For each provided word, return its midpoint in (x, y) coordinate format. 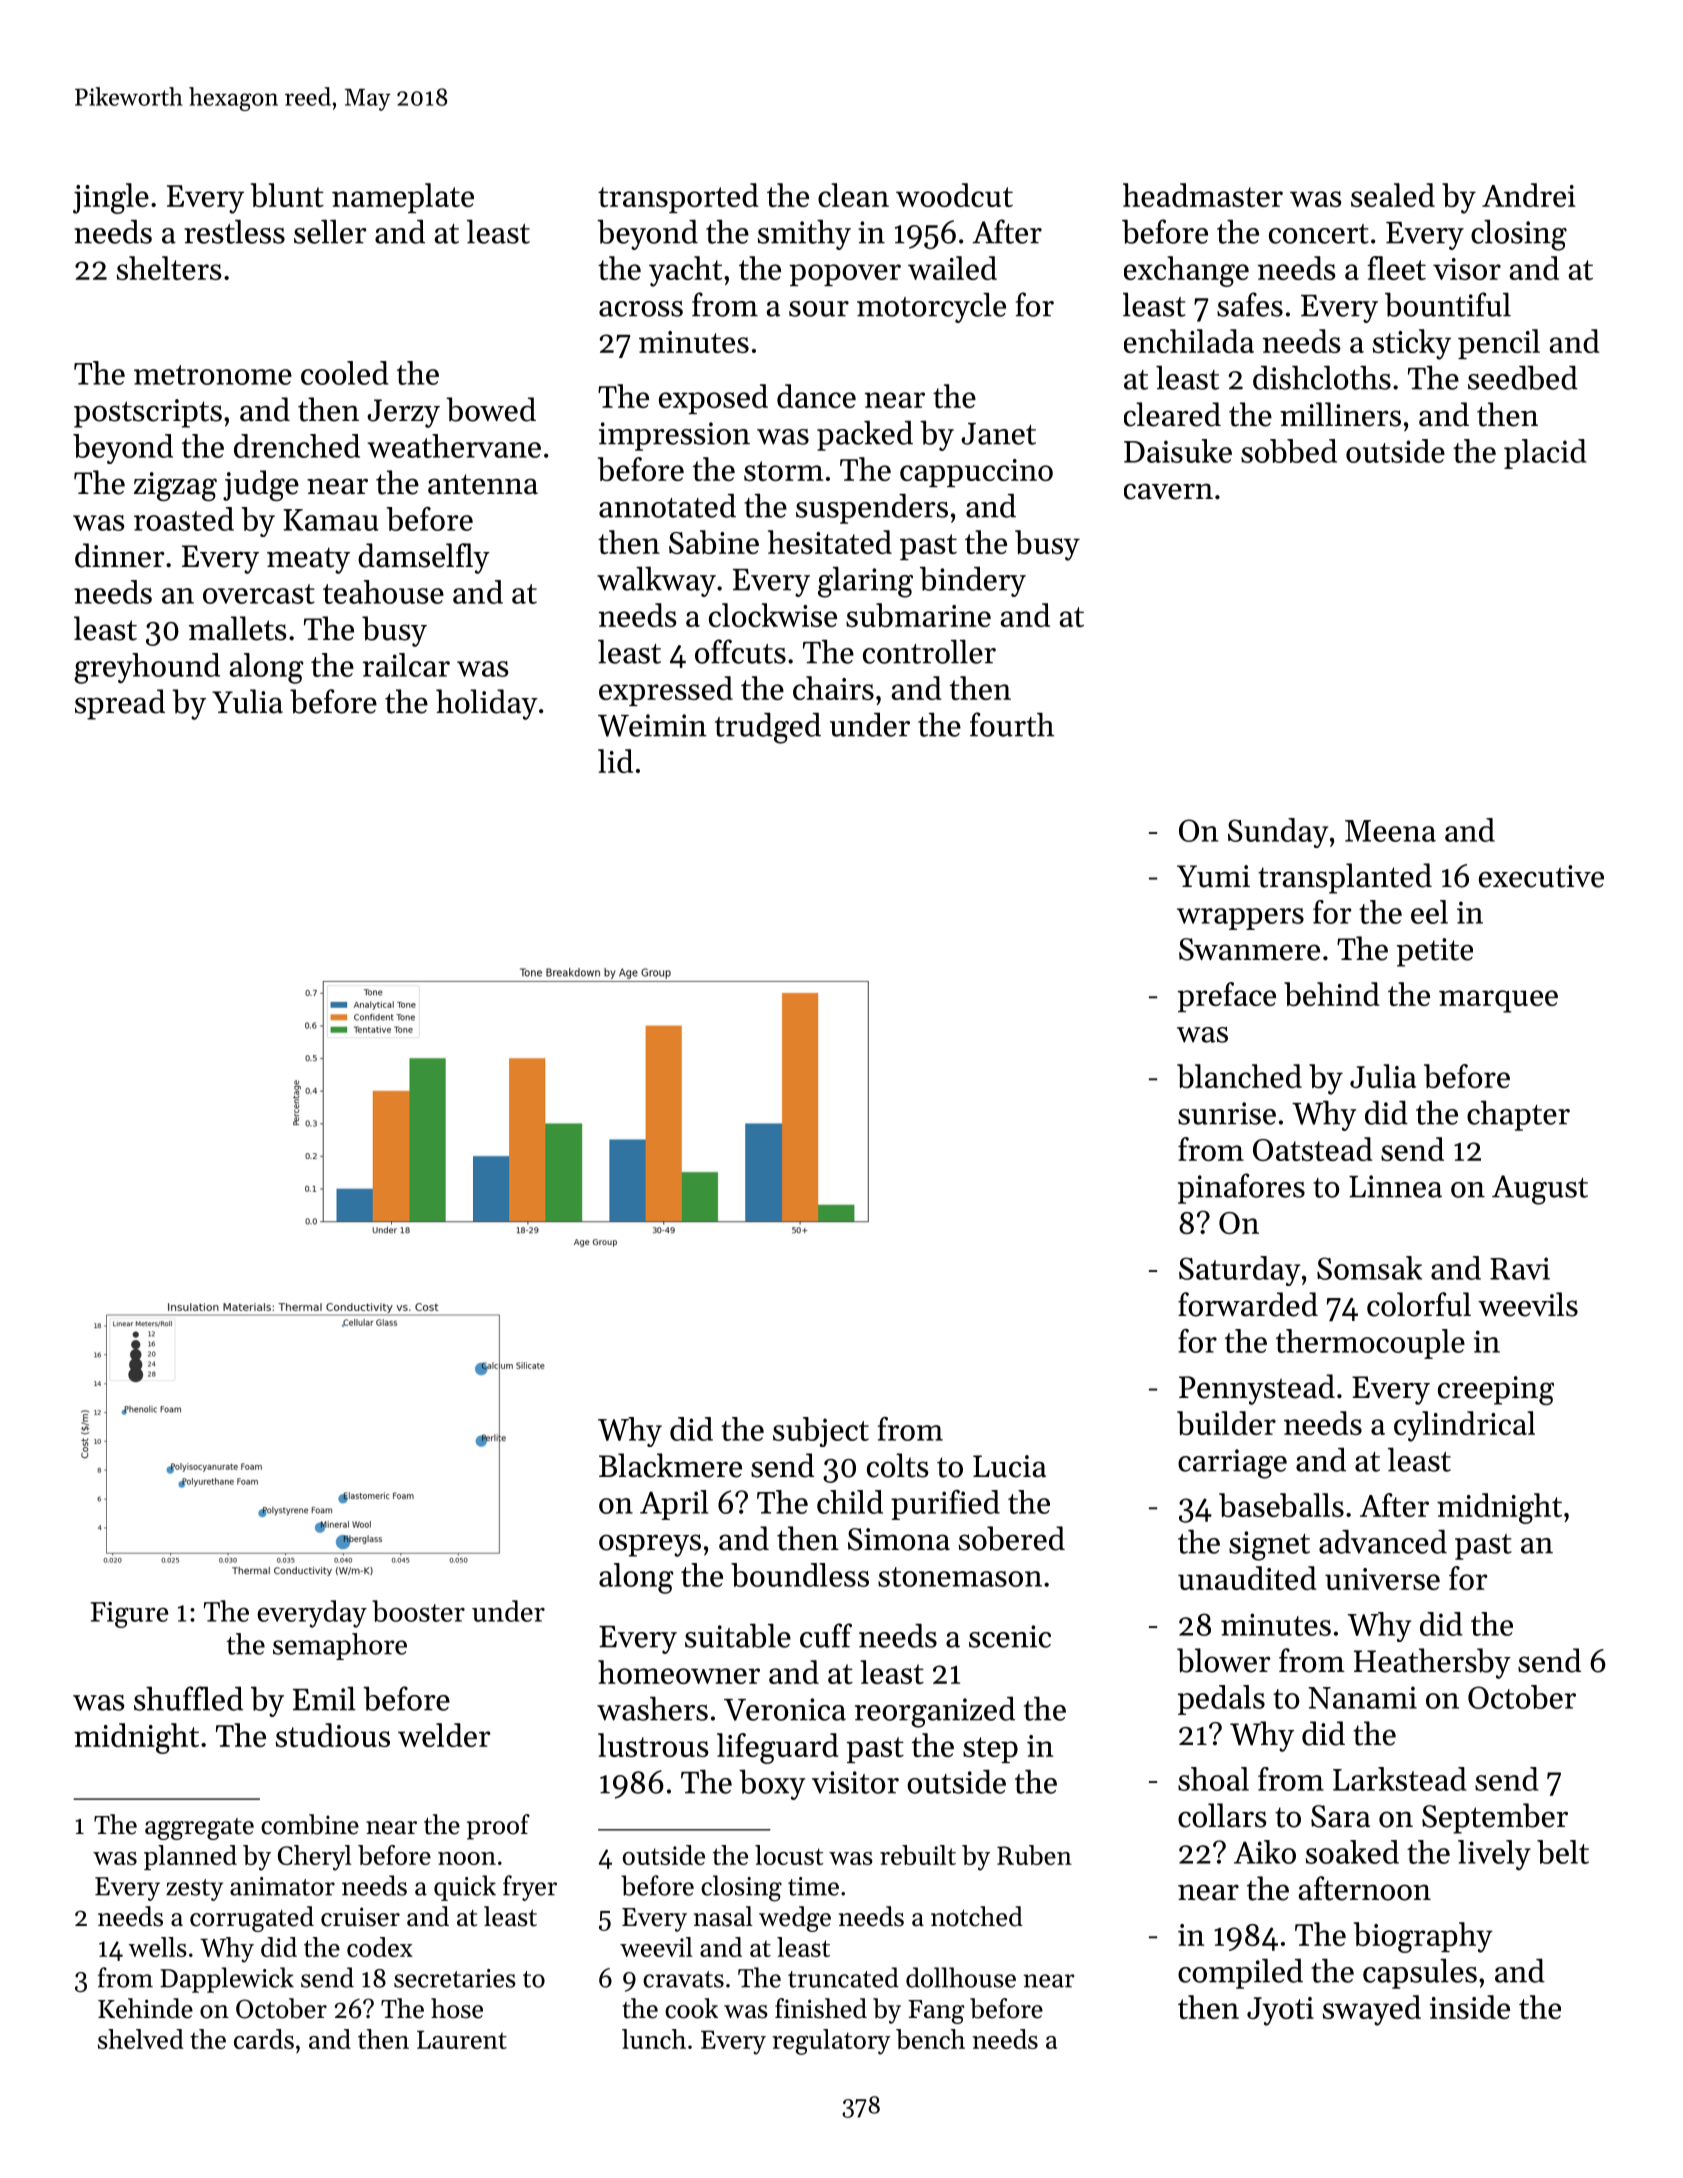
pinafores (1241, 1188)
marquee (1498, 1001)
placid (1545, 454)
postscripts (148, 413)
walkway (656, 581)
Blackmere (670, 1465)
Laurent (462, 2039)
